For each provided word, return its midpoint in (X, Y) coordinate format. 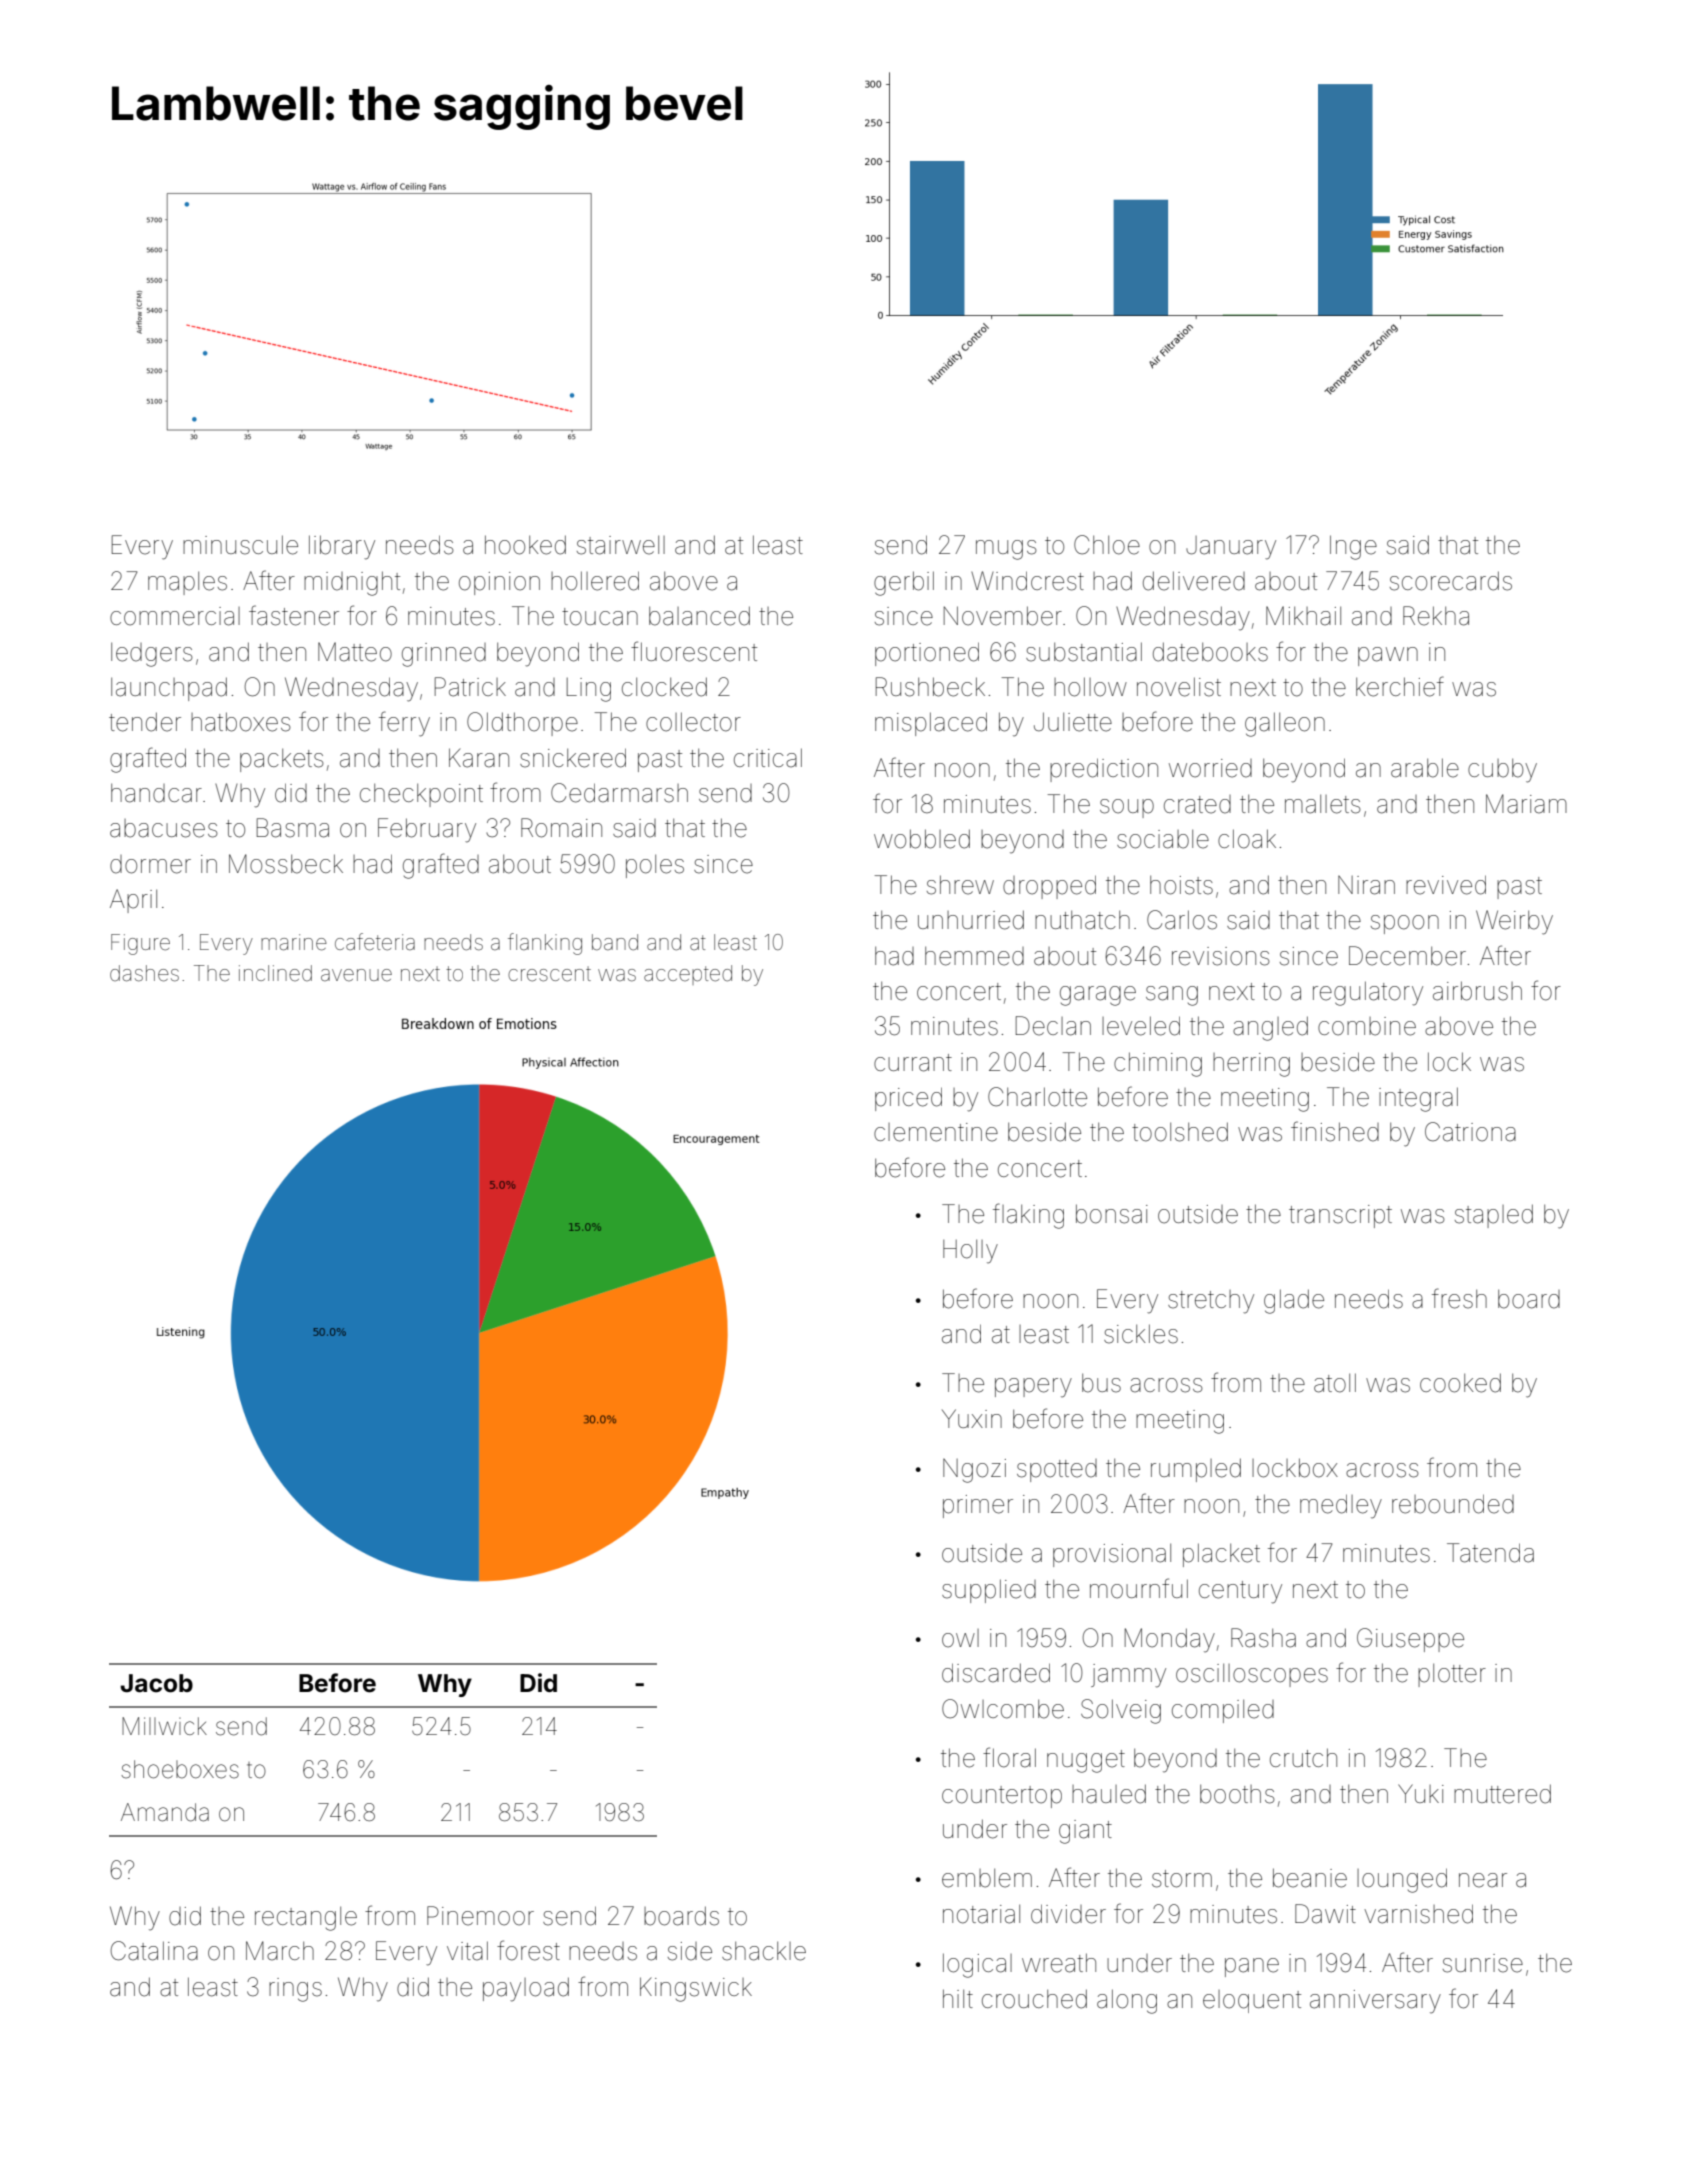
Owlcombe (1003, 1709)
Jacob (156, 1683)
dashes (144, 973)
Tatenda (1490, 1553)
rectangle (306, 1919)
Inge (1353, 547)
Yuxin (972, 1418)
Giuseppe (1410, 1640)
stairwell (621, 545)
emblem (987, 1878)
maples (187, 583)
